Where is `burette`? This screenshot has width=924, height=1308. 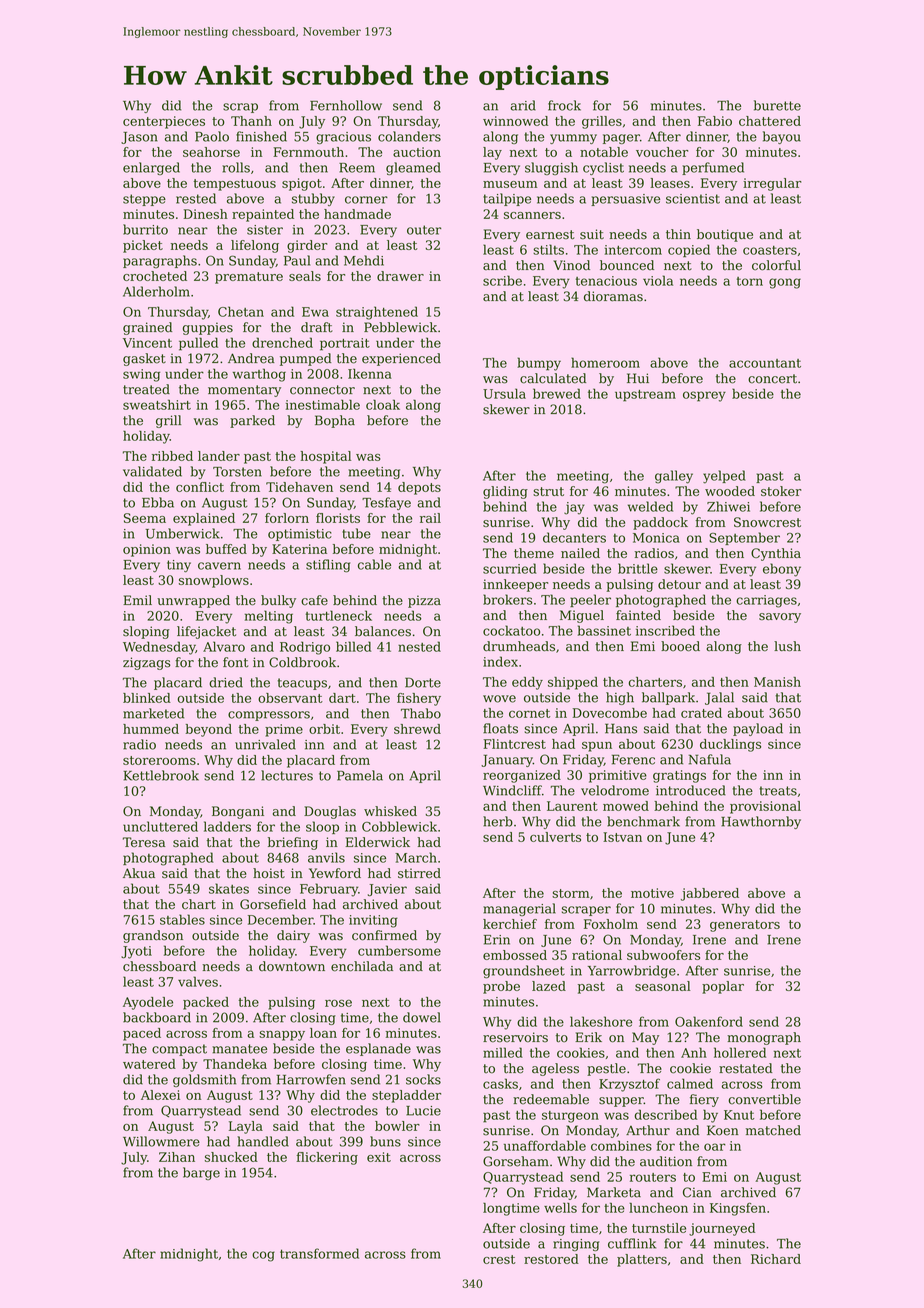 burette is located at coordinates (777, 105).
